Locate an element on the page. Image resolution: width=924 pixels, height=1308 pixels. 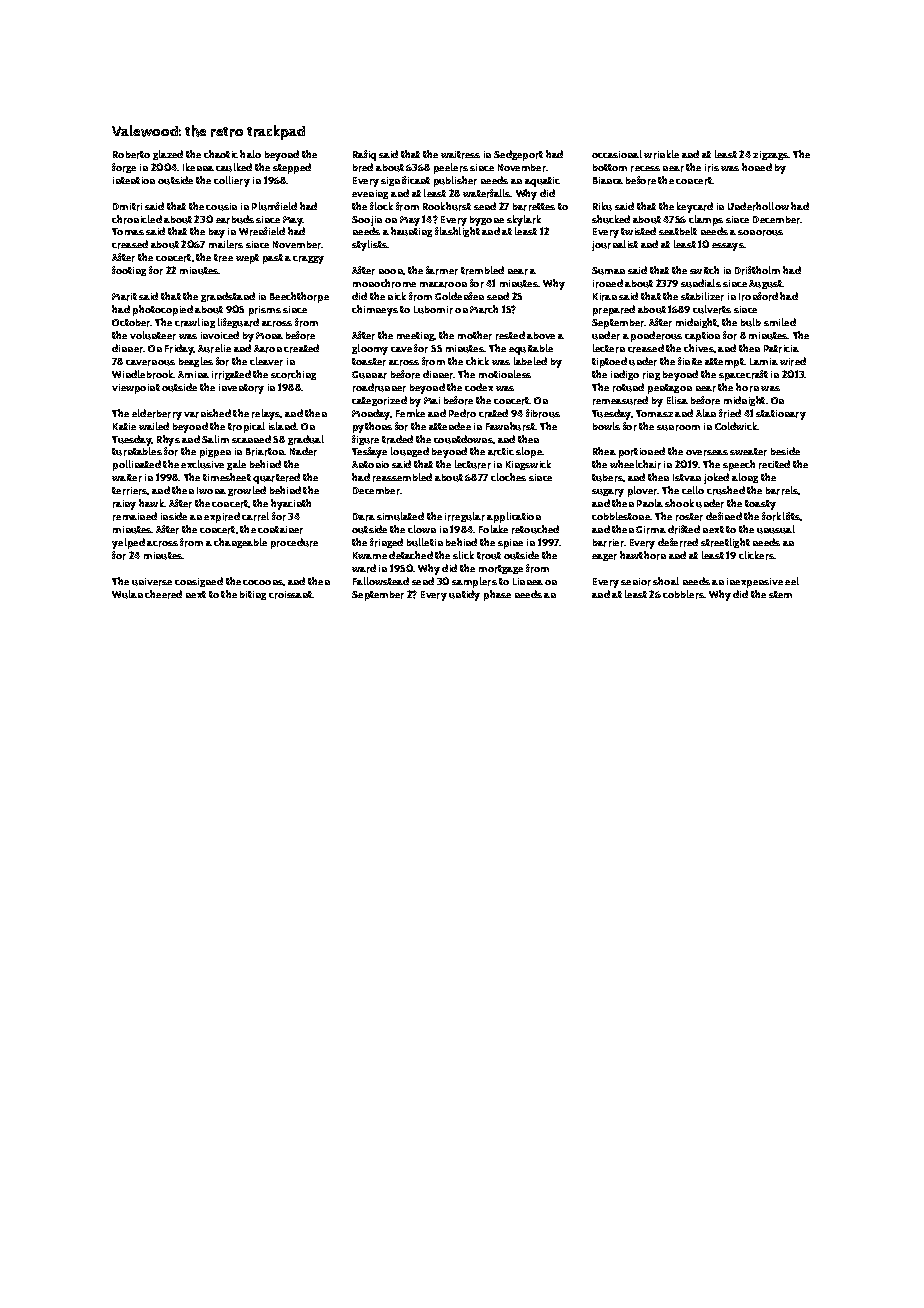
pollinated is located at coordinates (137, 465).
